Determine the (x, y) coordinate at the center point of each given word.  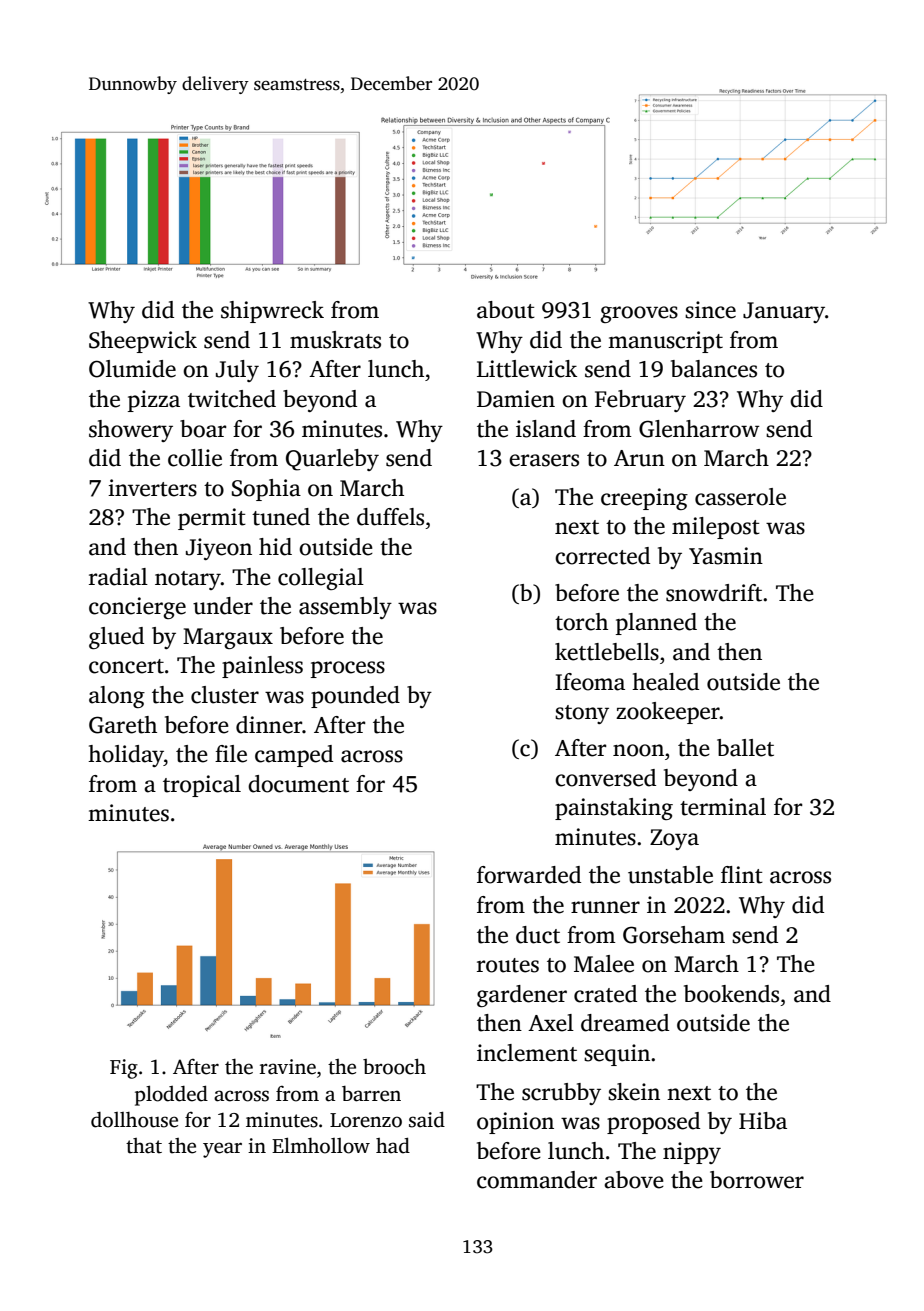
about (506, 310)
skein (634, 1092)
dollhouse (134, 1120)
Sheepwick (143, 342)
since (710, 310)
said (427, 1119)
